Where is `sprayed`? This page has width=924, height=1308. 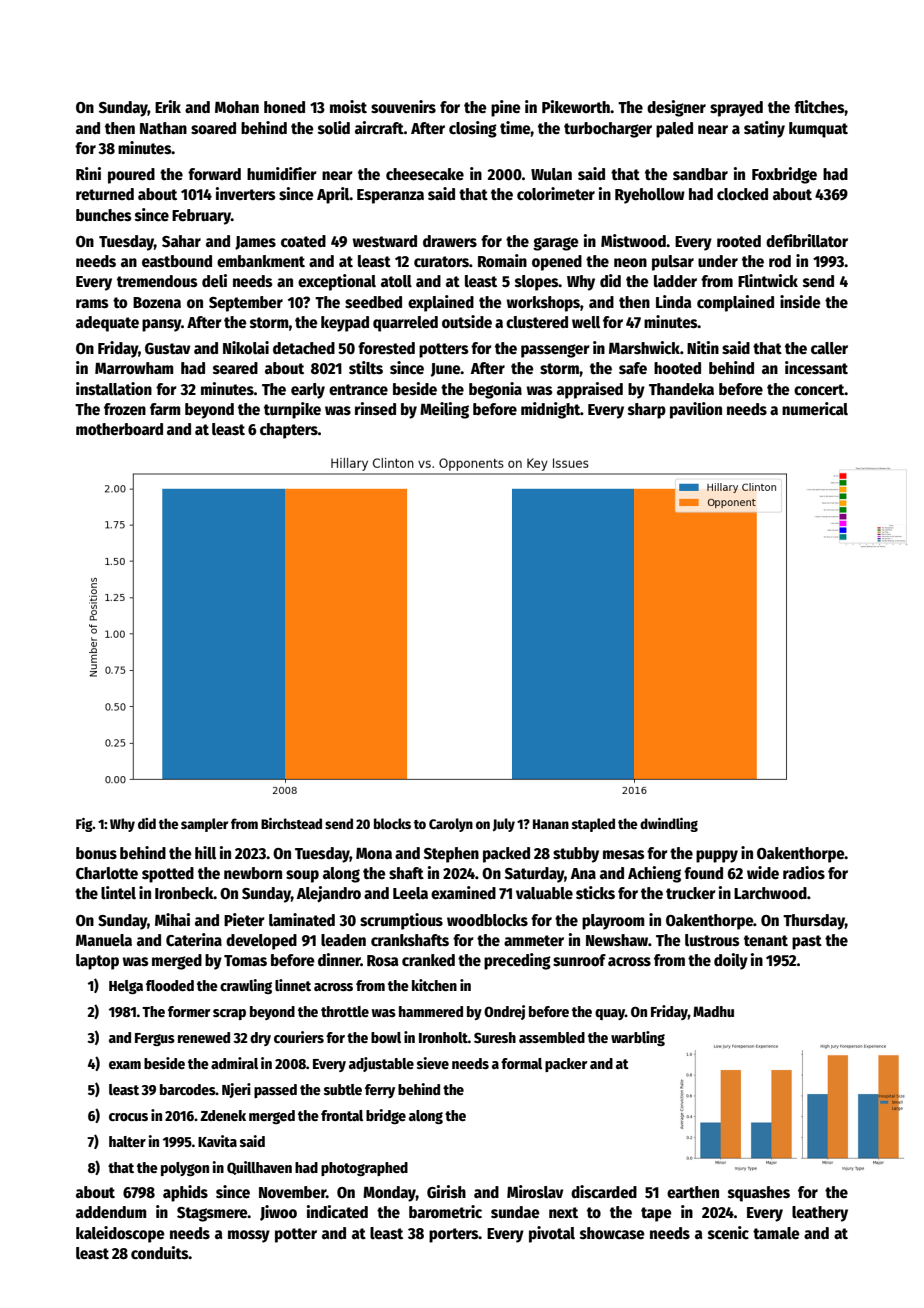
sprayed is located at coordinates (736, 109).
